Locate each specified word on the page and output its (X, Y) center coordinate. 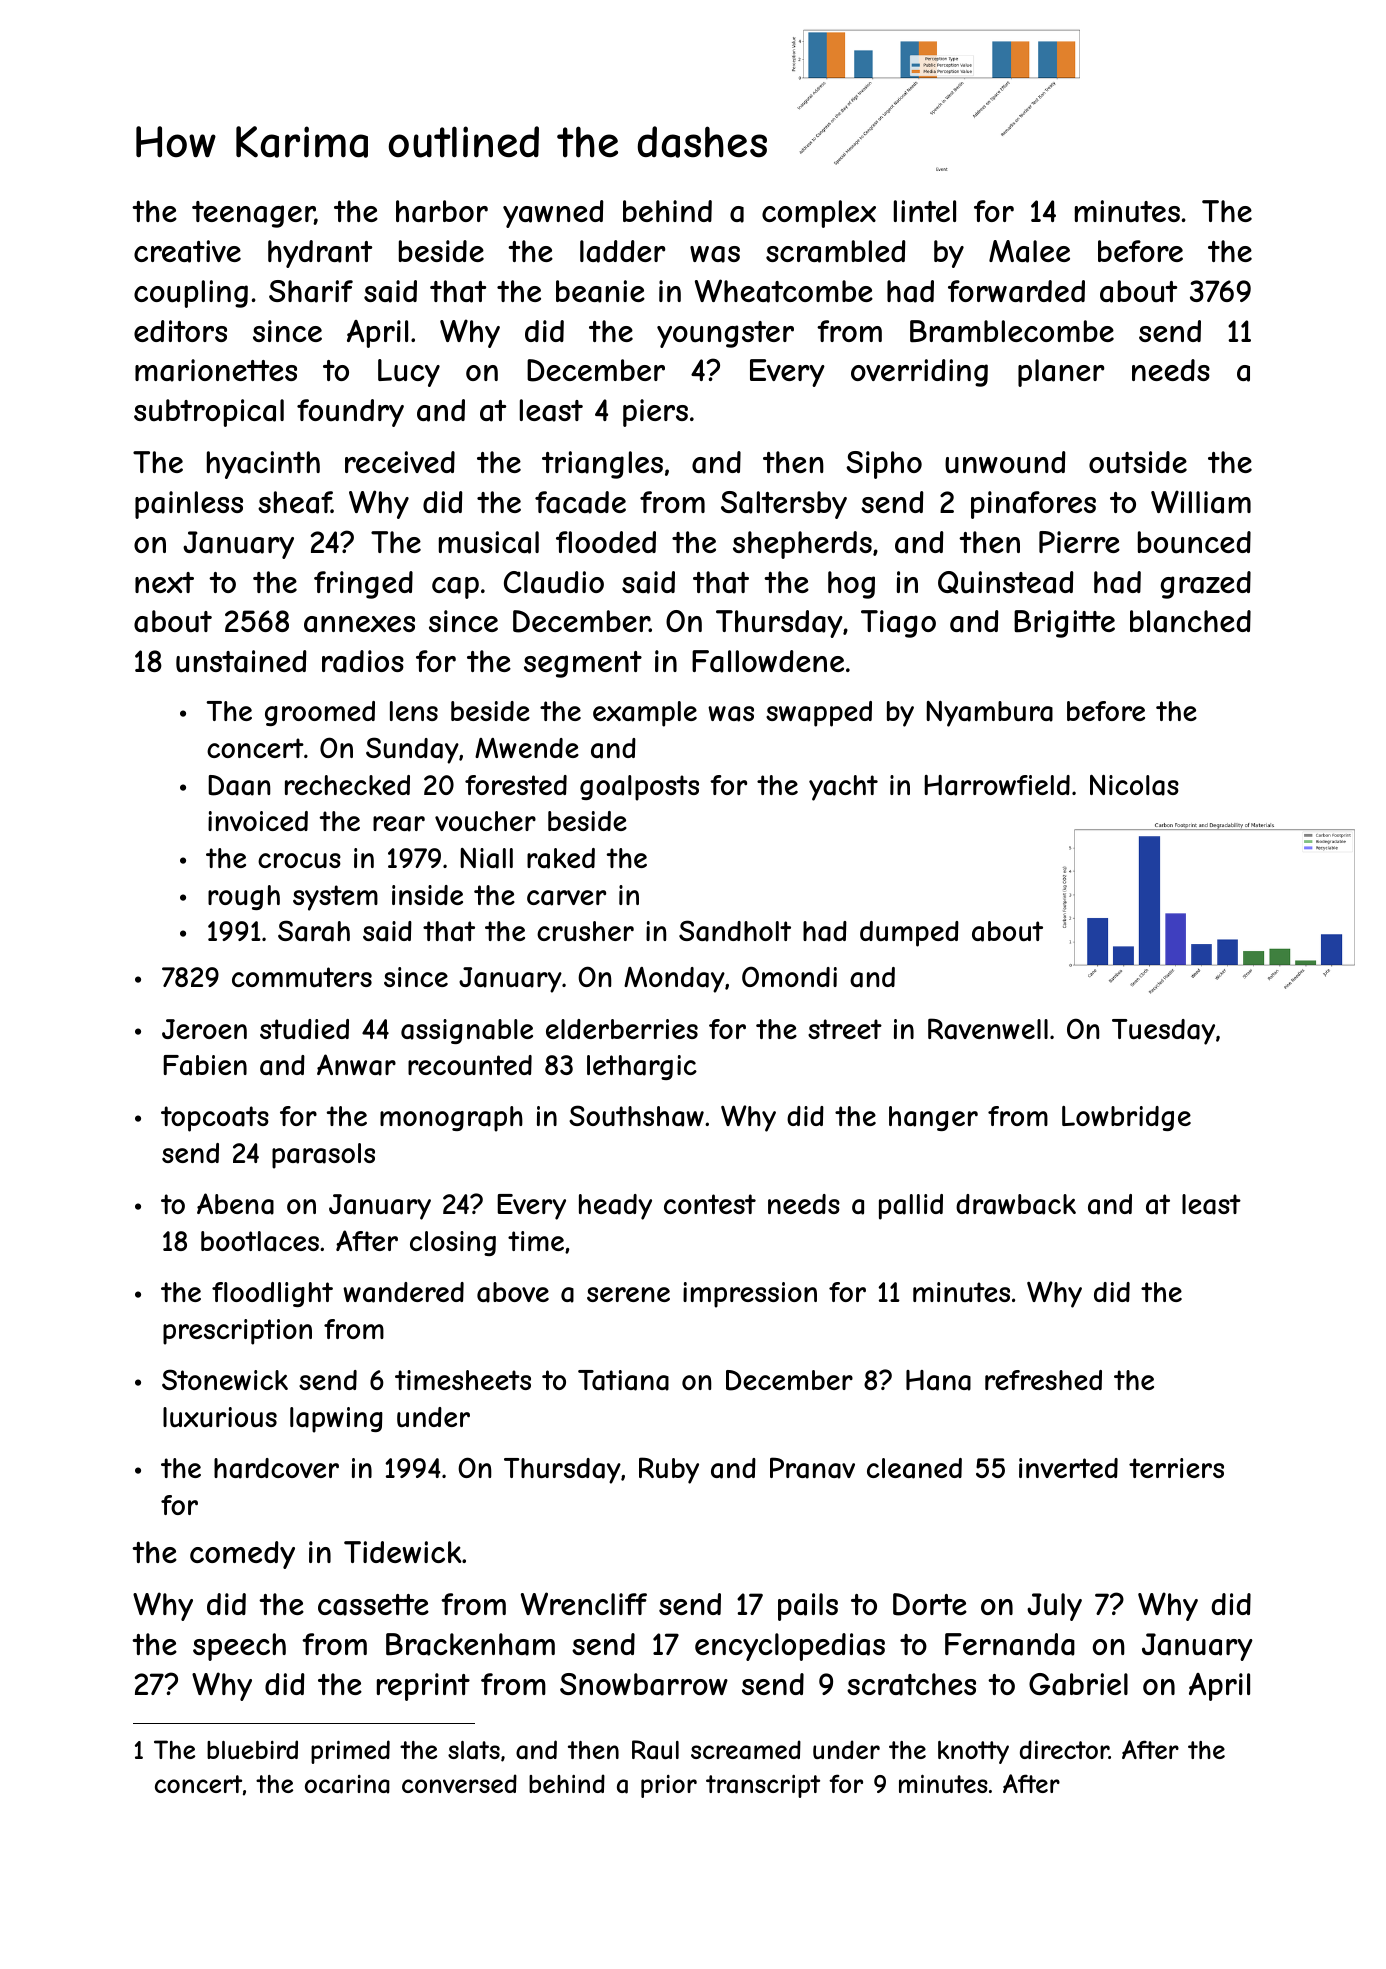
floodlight (272, 1294)
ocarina (347, 1784)
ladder (622, 251)
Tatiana (623, 1380)
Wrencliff (584, 1603)
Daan (239, 785)
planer (1061, 373)
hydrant (320, 254)
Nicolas (1134, 785)
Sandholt (735, 931)
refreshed (1043, 1380)
